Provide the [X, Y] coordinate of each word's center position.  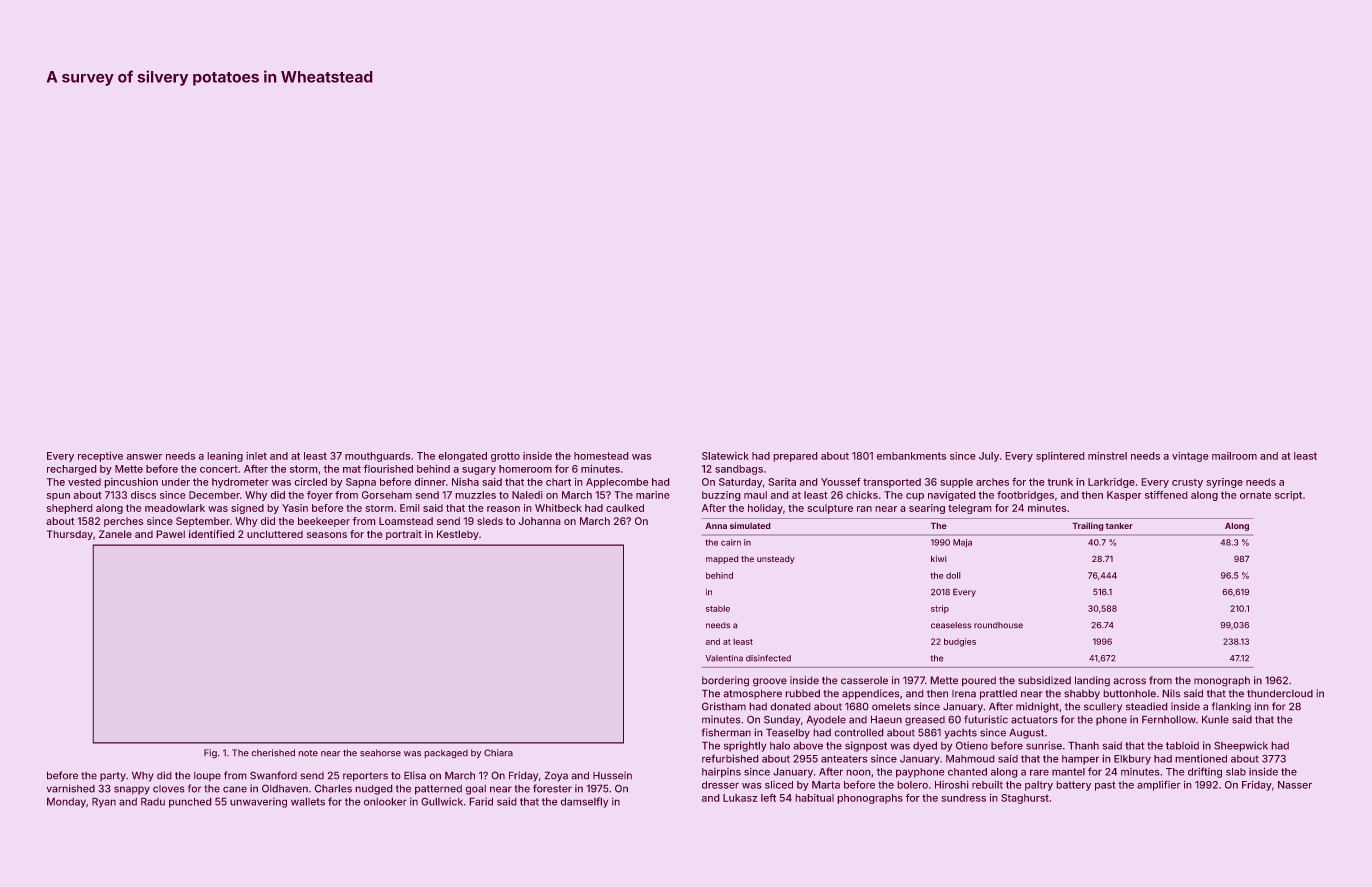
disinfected [768, 658]
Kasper [1124, 496]
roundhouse [998, 625]
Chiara [498, 752]
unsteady [776, 560]
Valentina [724, 658]
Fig [210, 753]
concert [219, 469]
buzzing [721, 496]
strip [940, 609]
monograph [1222, 681]
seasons [327, 535]
